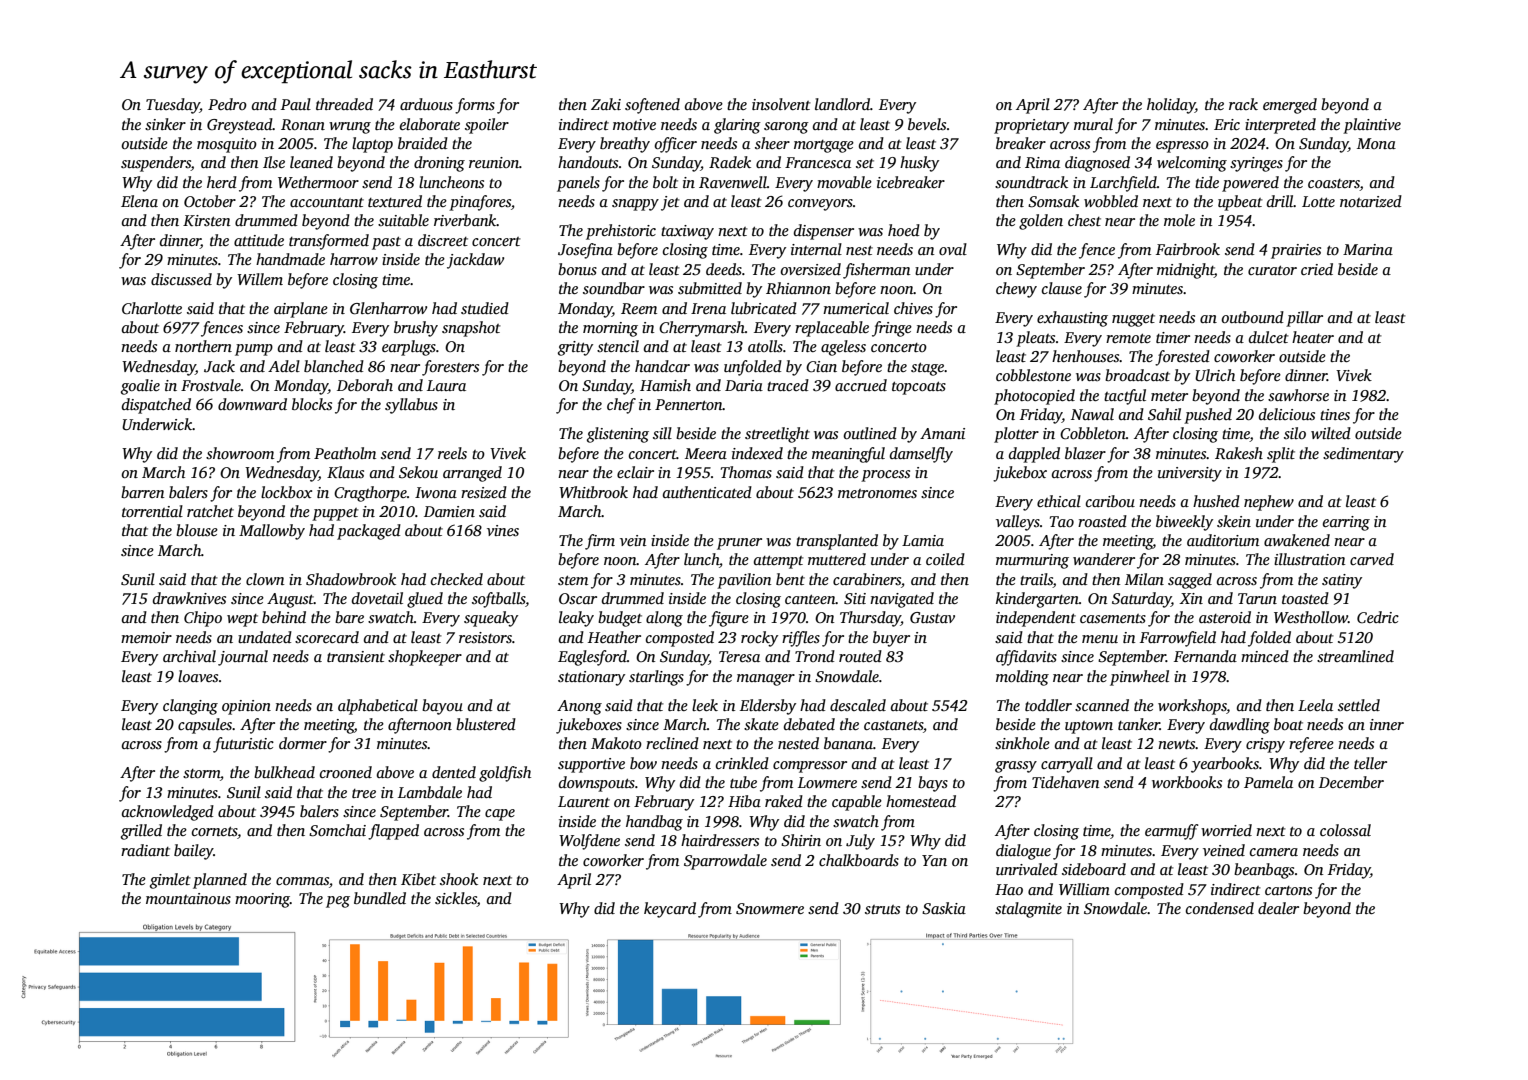 Image resolution: width=1528 pixels, height=1080 pixels. Describe the element at coordinates (882, 909) in the page. I see `struts` at that location.
